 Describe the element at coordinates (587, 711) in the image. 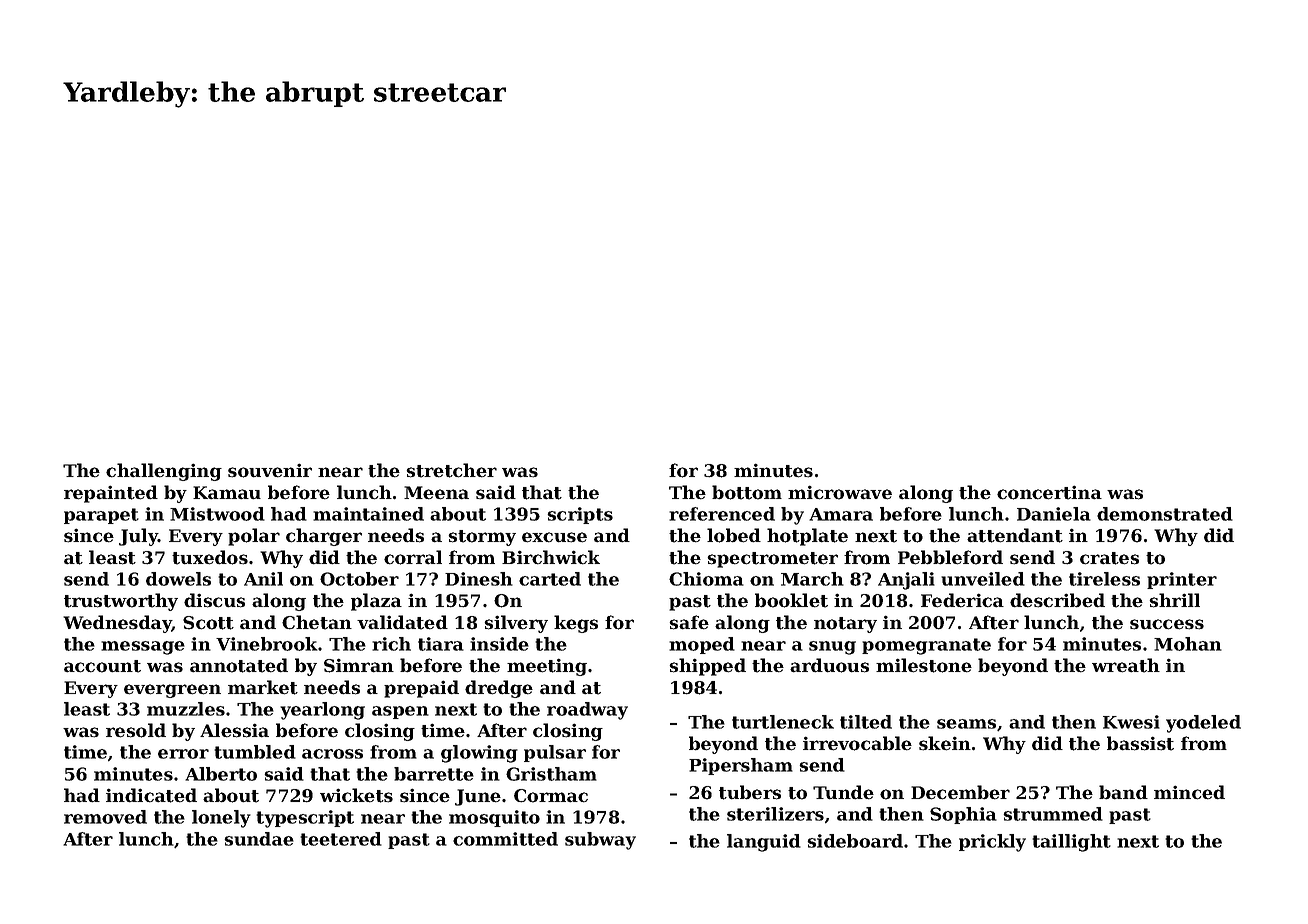

I see `roadway` at that location.
